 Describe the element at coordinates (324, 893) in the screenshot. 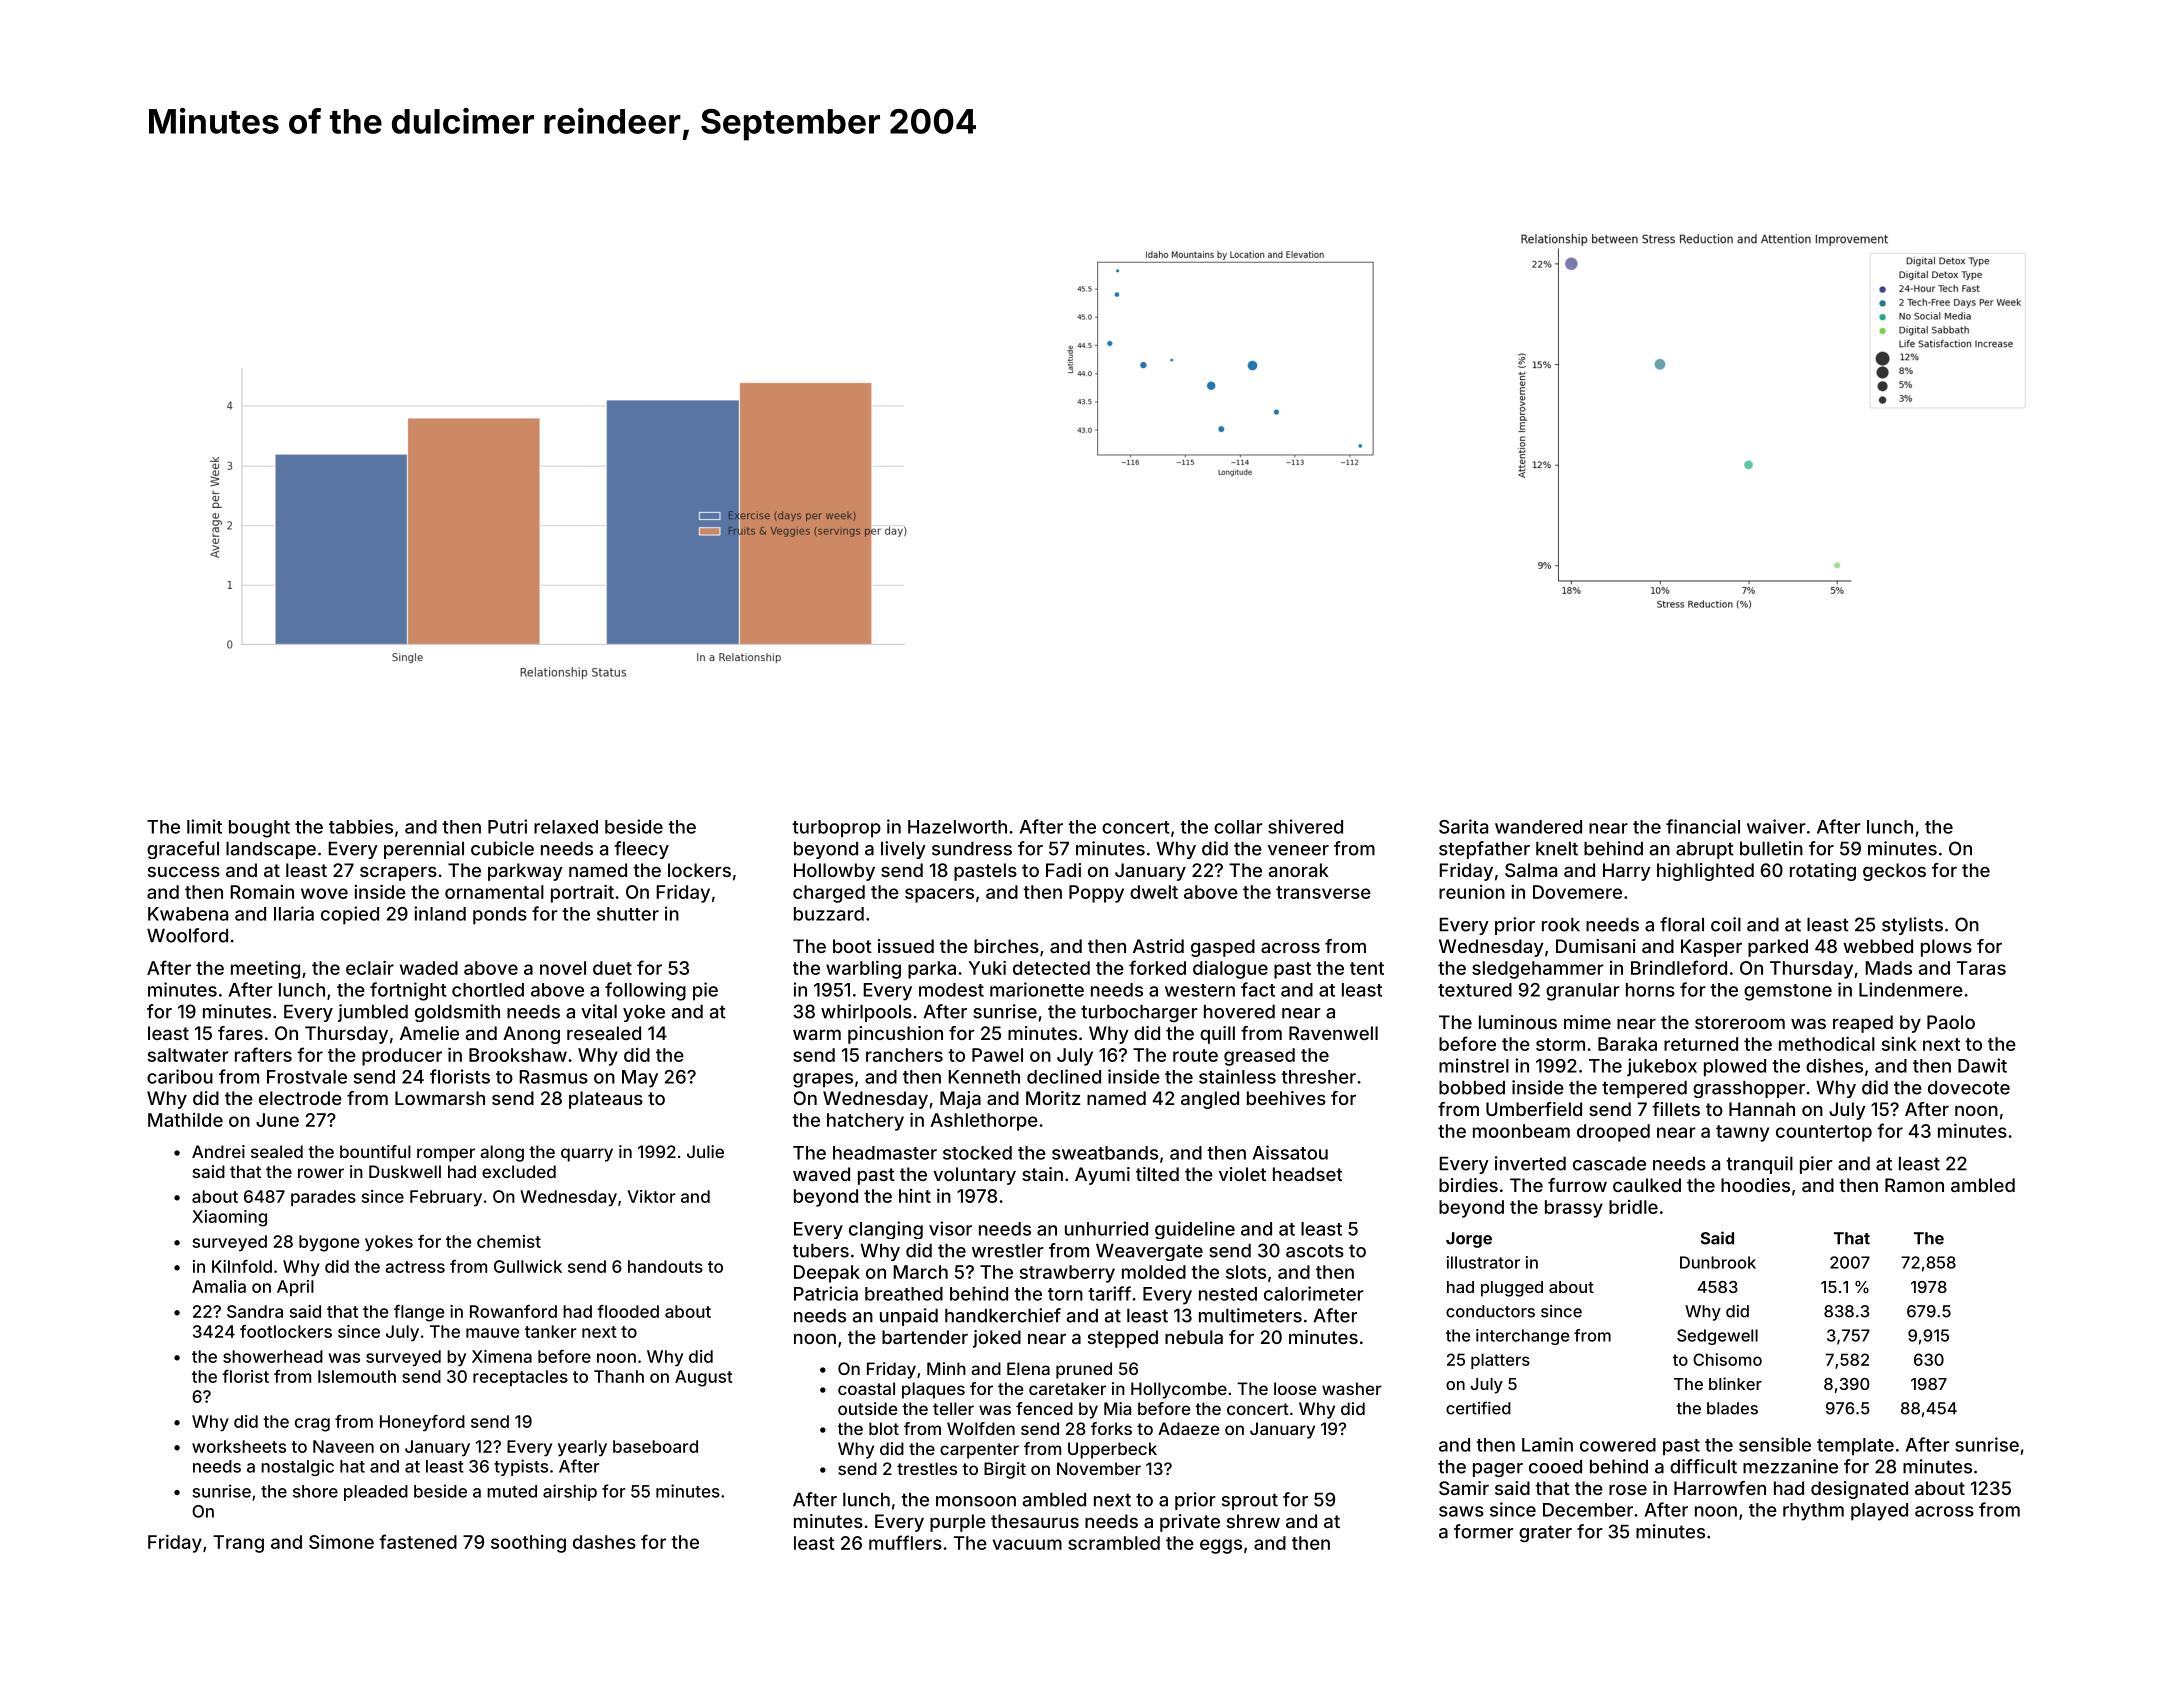

I see `wove` at that location.
